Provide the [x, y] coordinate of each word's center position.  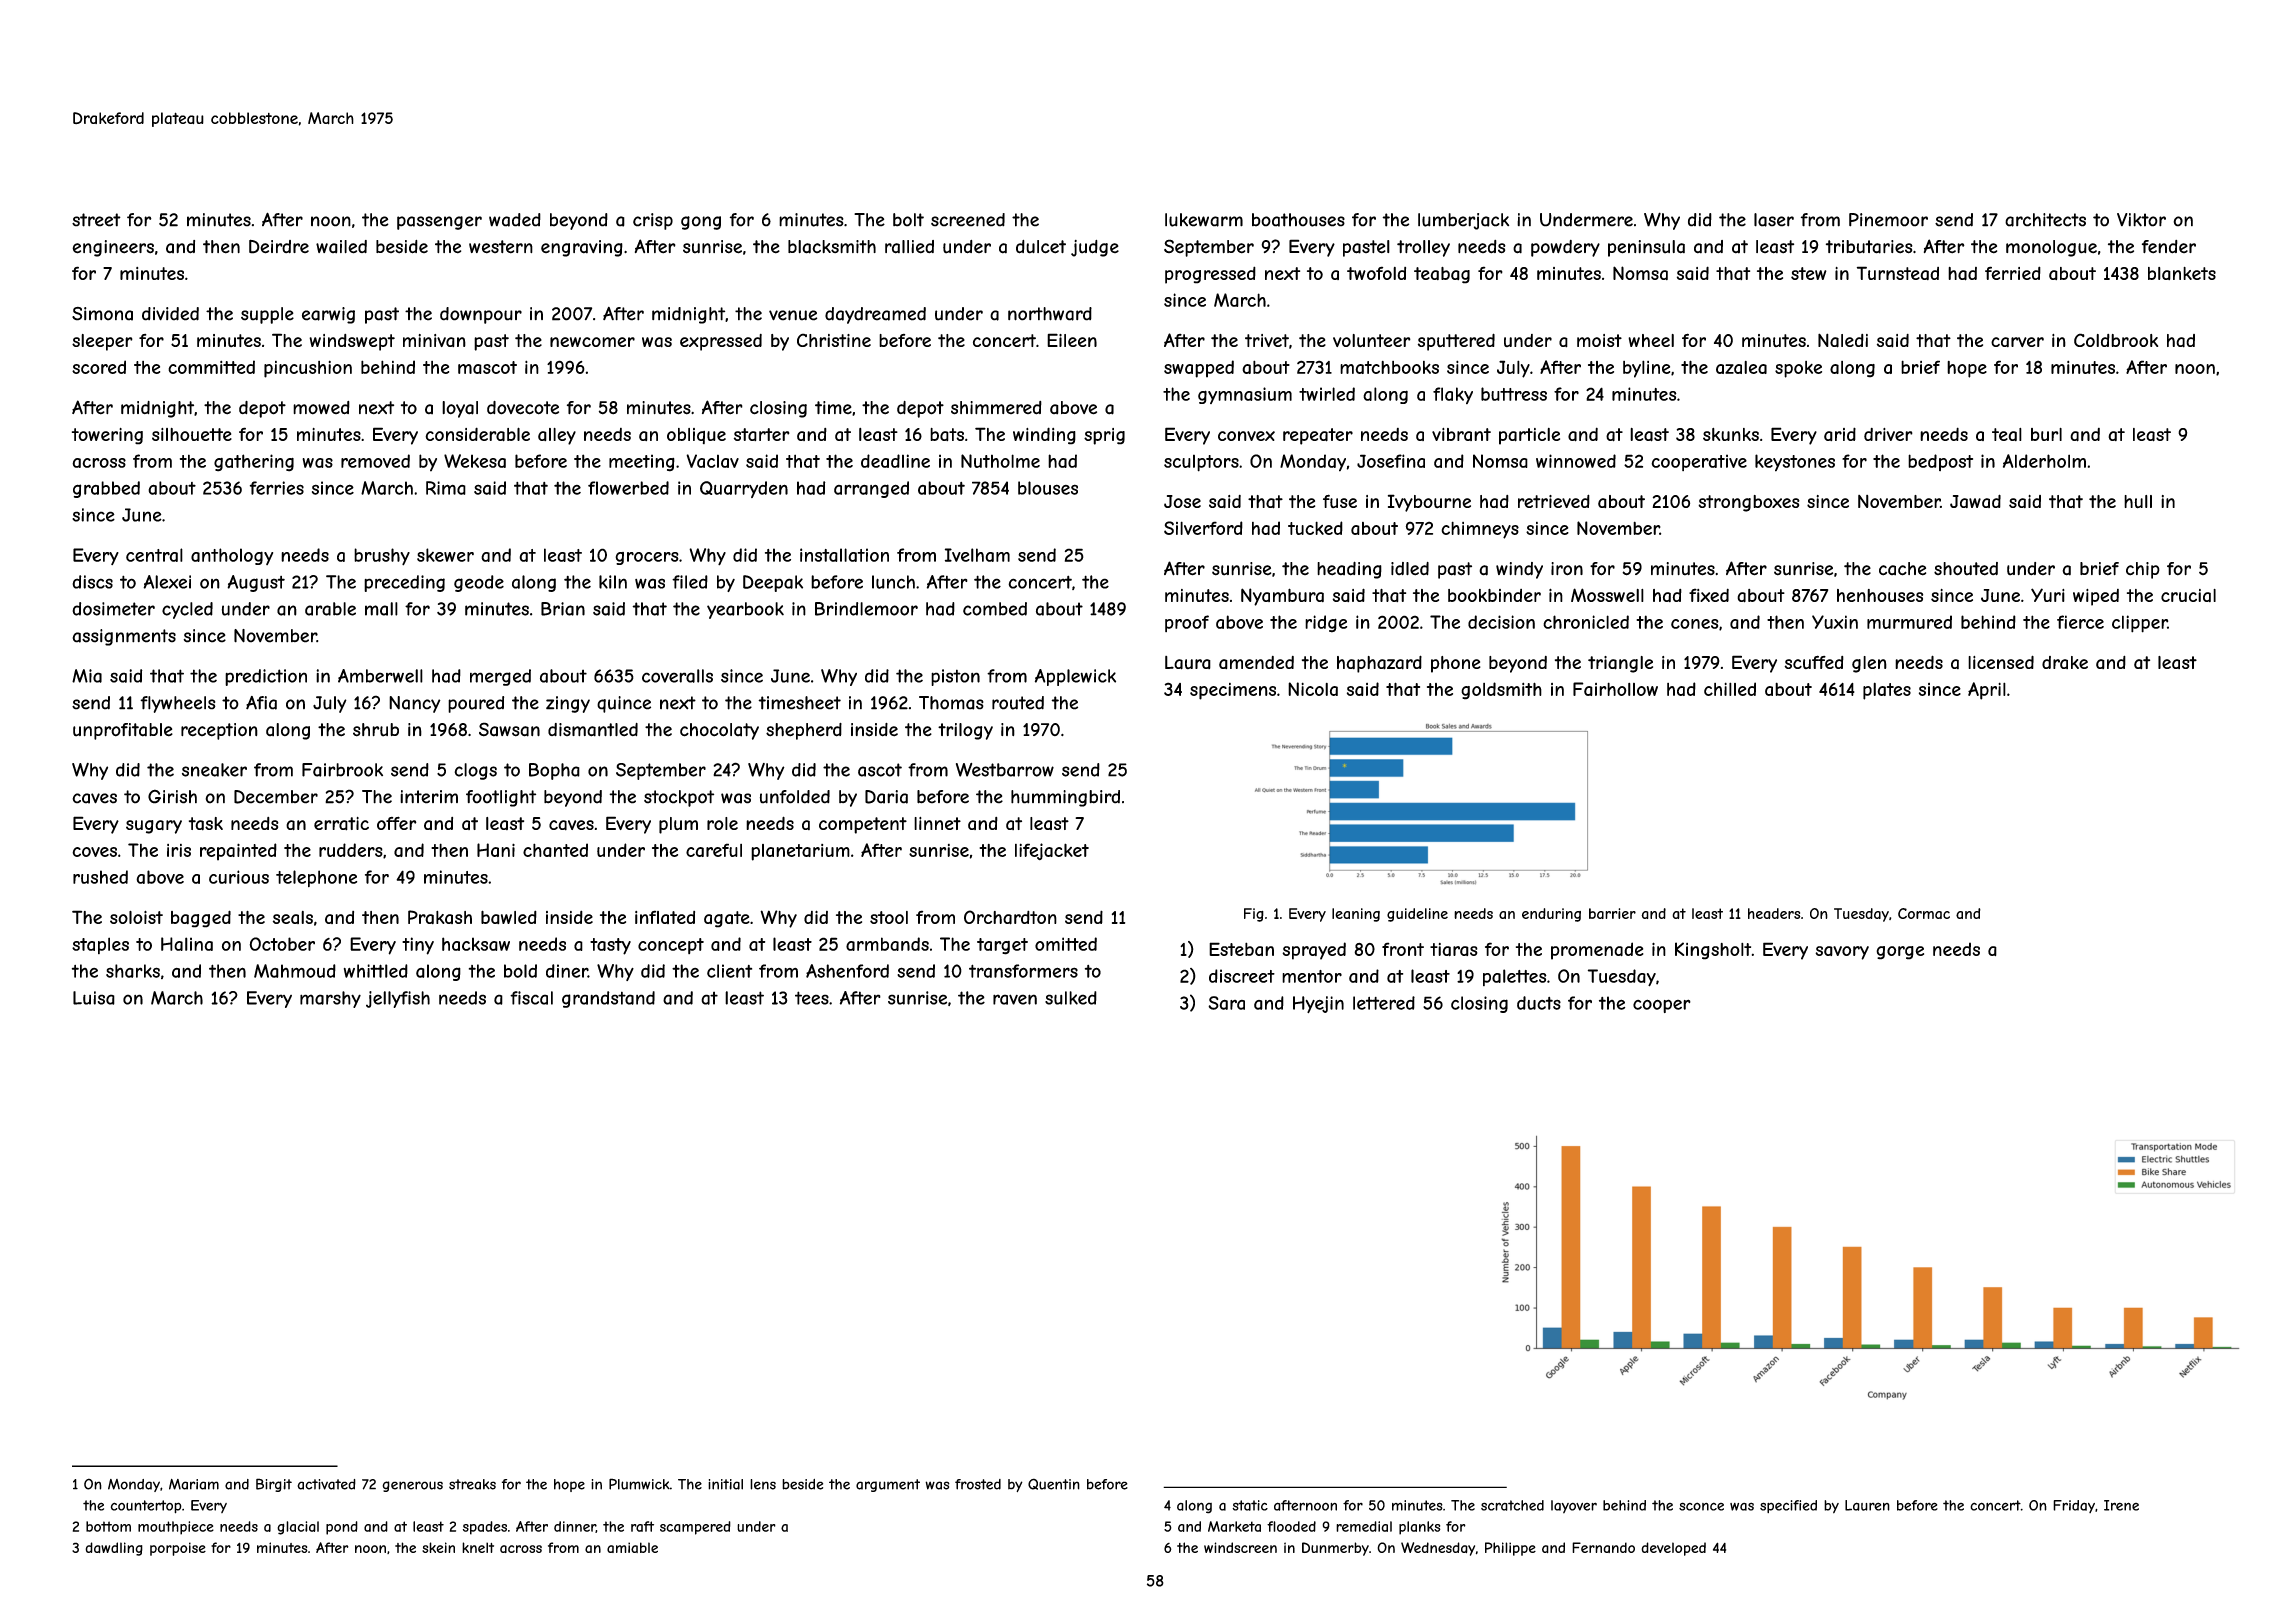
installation [844, 555]
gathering [254, 463]
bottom [108, 1526]
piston [955, 677]
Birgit [274, 1485]
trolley [1423, 248]
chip [2143, 570]
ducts [1539, 1003]
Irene [2121, 1505]
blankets [2182, 273]
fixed [1709, 595]
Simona [102, 314]
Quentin [1054, 1484]
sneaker [214, 770]
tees [812, 998]
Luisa [94, 998]
